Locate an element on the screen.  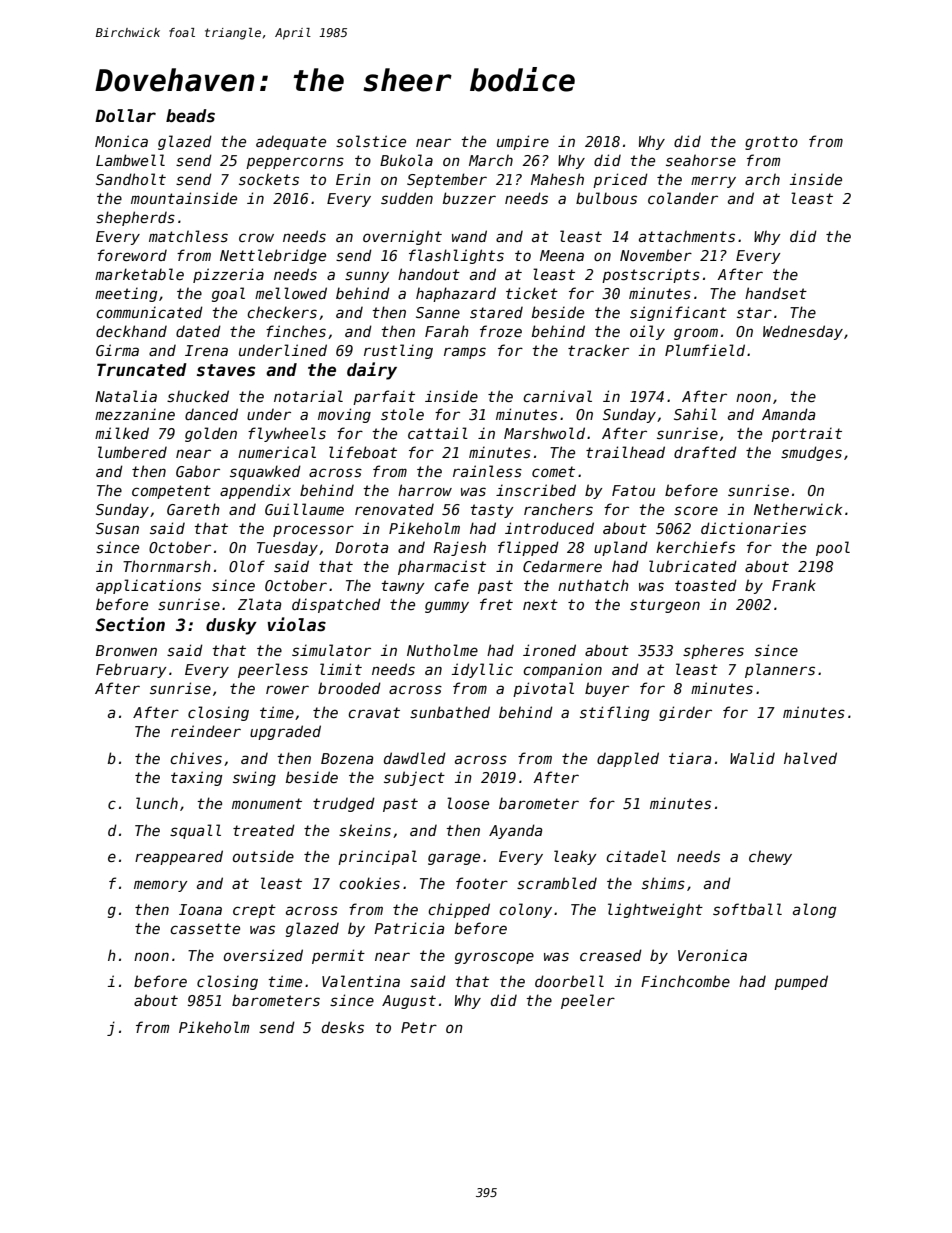
adequate is located at coordinates (291, 143).
